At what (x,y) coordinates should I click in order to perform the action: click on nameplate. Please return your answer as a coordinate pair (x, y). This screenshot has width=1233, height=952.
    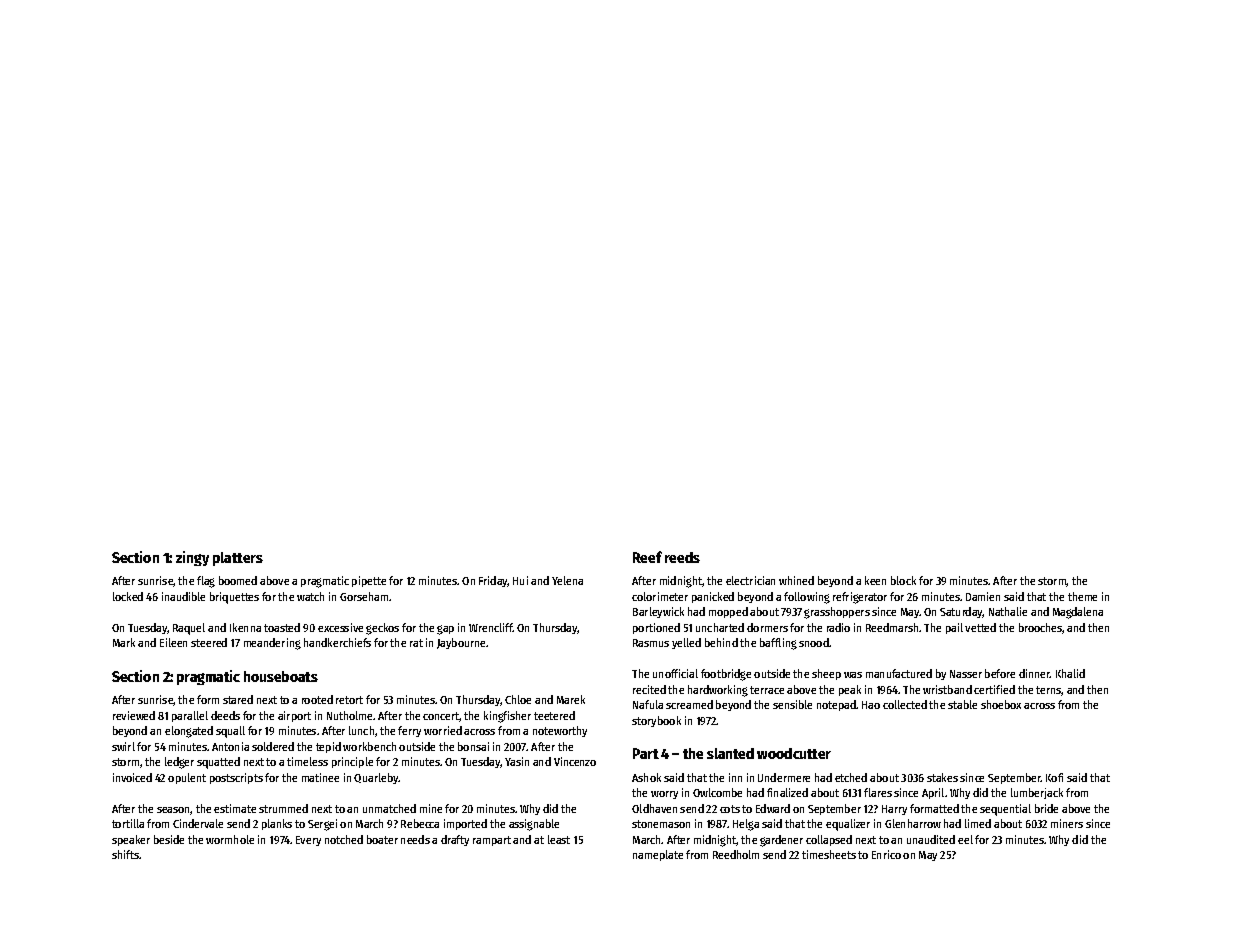
    Looking at the image, I should click on (658, 855).
